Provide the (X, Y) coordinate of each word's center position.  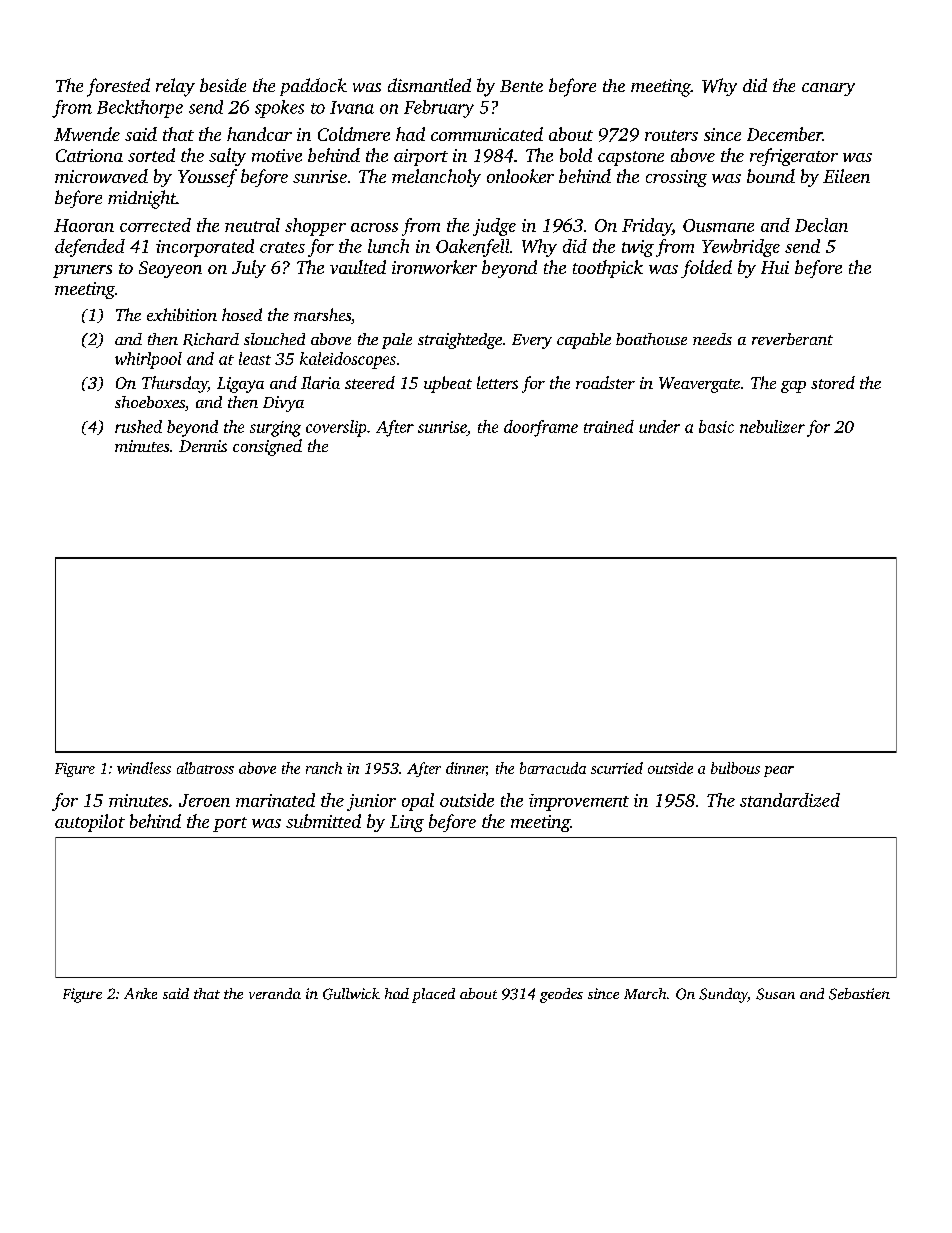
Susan (775, 994)
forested (118, 87)
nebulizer (772, 426)
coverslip (336, 428)
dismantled (429, 85)
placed (433, 995)
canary (828, 89)
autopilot (90, 823)
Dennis (203, 446)
